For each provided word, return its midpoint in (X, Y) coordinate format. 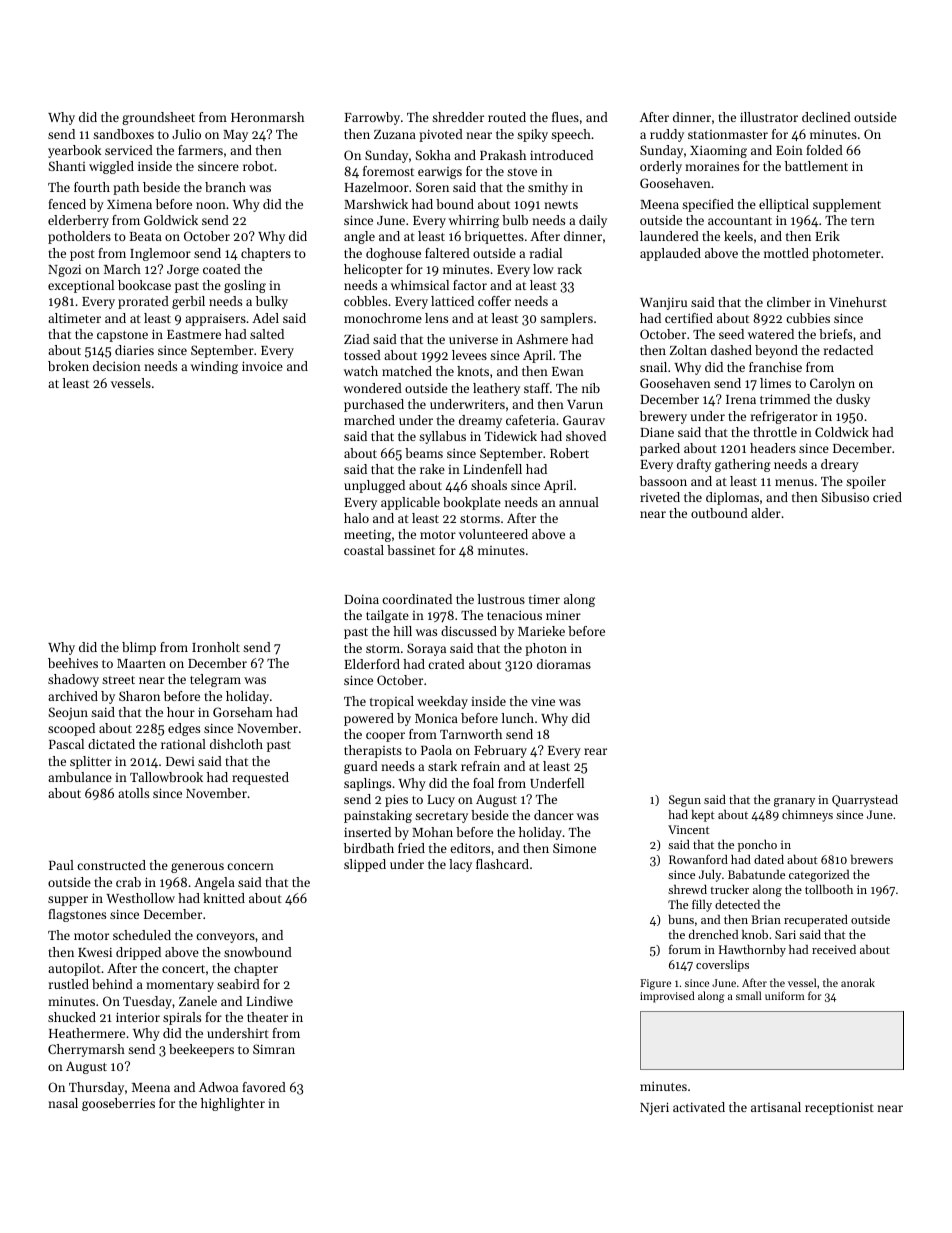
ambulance (80, 777)
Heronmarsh (267, 117)
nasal (63, 1103)
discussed (469, 631)
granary (794, 802)
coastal (364, 550)
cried (887, 497)
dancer (554, 815)
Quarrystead (865, 801)
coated (222, 269)
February (500, 751)
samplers (566, 319)
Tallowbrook (166, 777)
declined (826, 117)
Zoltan (688, 350)
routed (507, 117)
